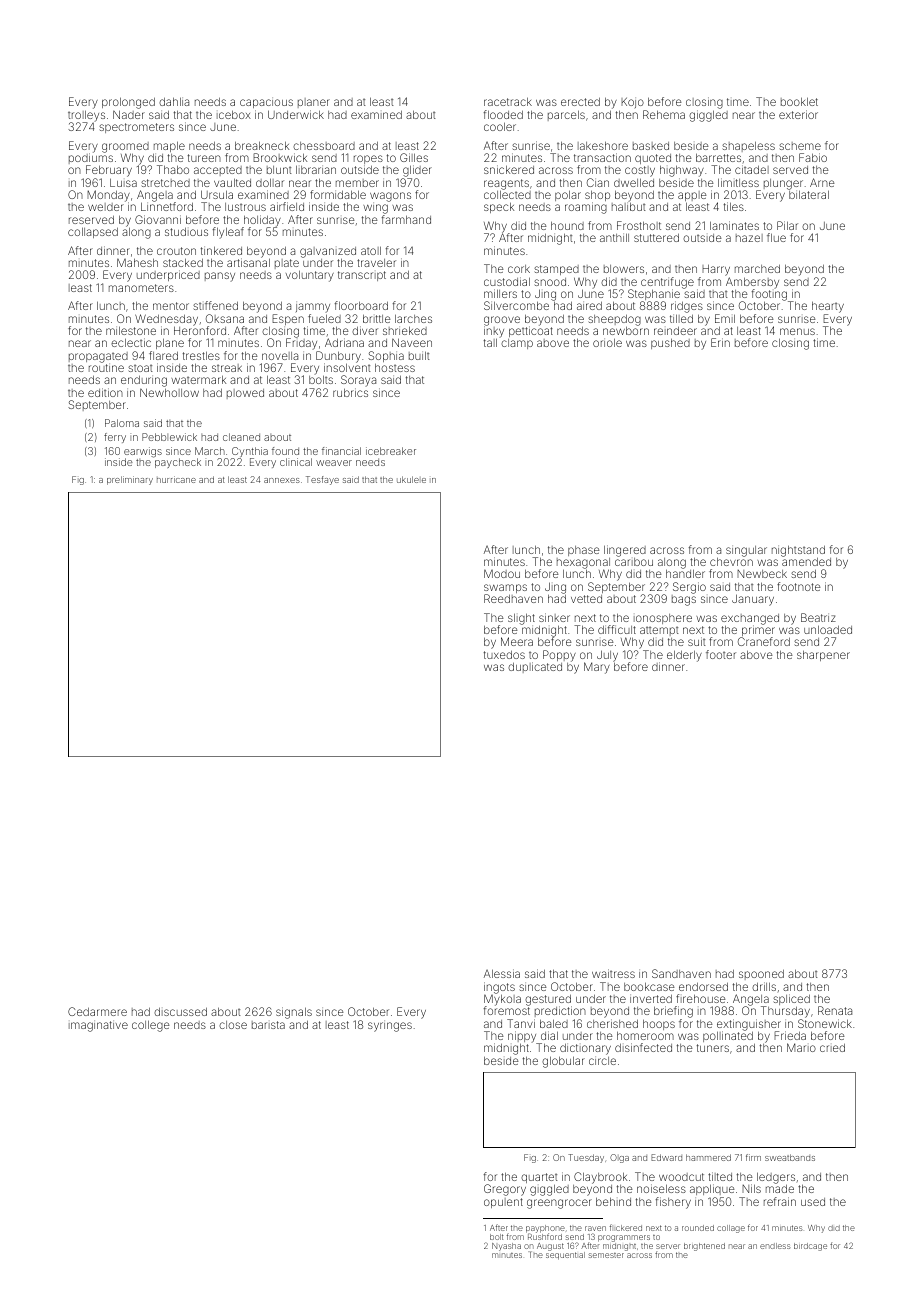 This screenshot has height=1308, width=924. What do you see at coordinates (531, 331) in the screenshot?
I see `petticoat` at bounding box center [531, 331].
